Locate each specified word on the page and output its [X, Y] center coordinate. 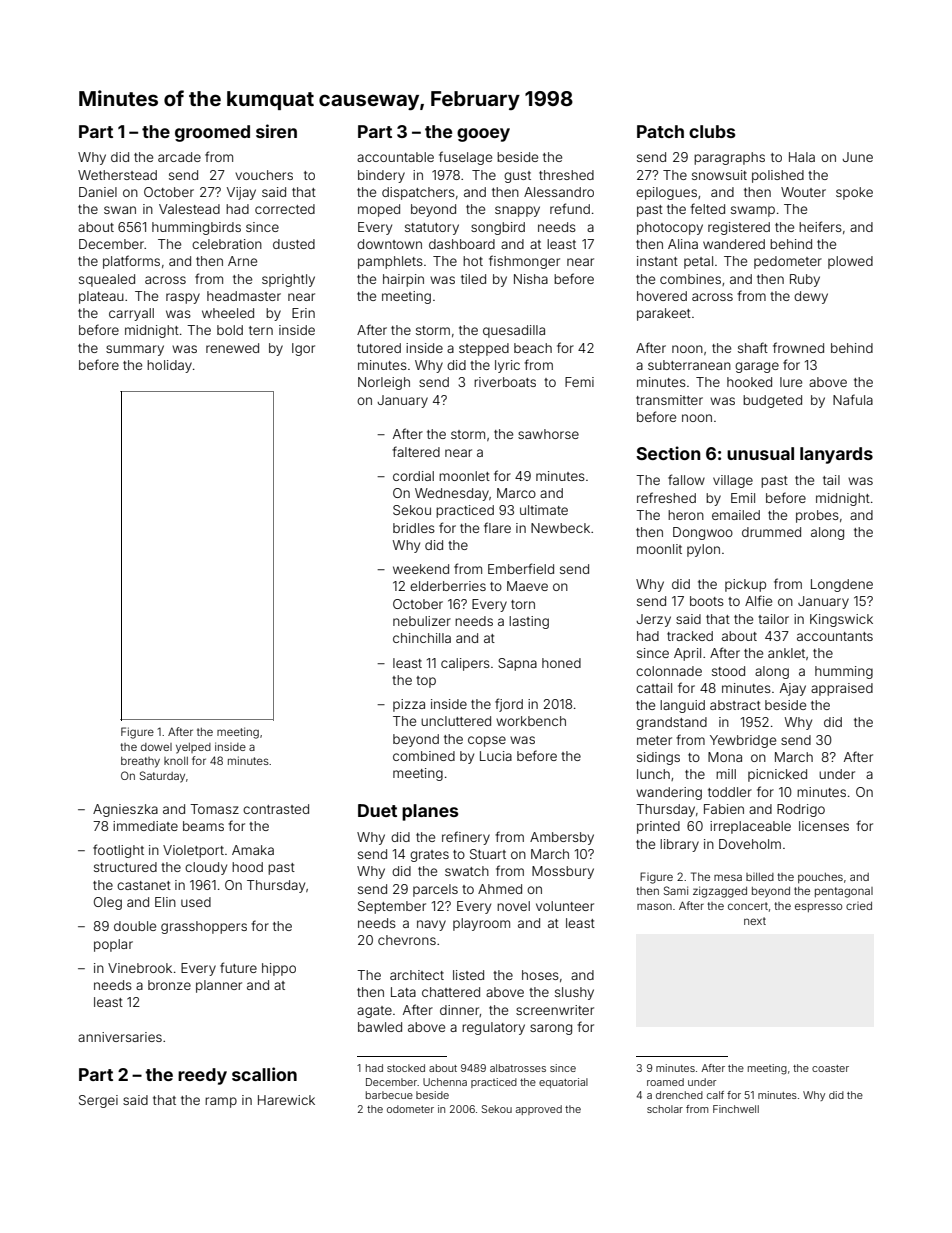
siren [276, 131]
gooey [483, 135]
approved [539, 1110]
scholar [665, 1109]
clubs [712, 131]
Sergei [98, 1101]
